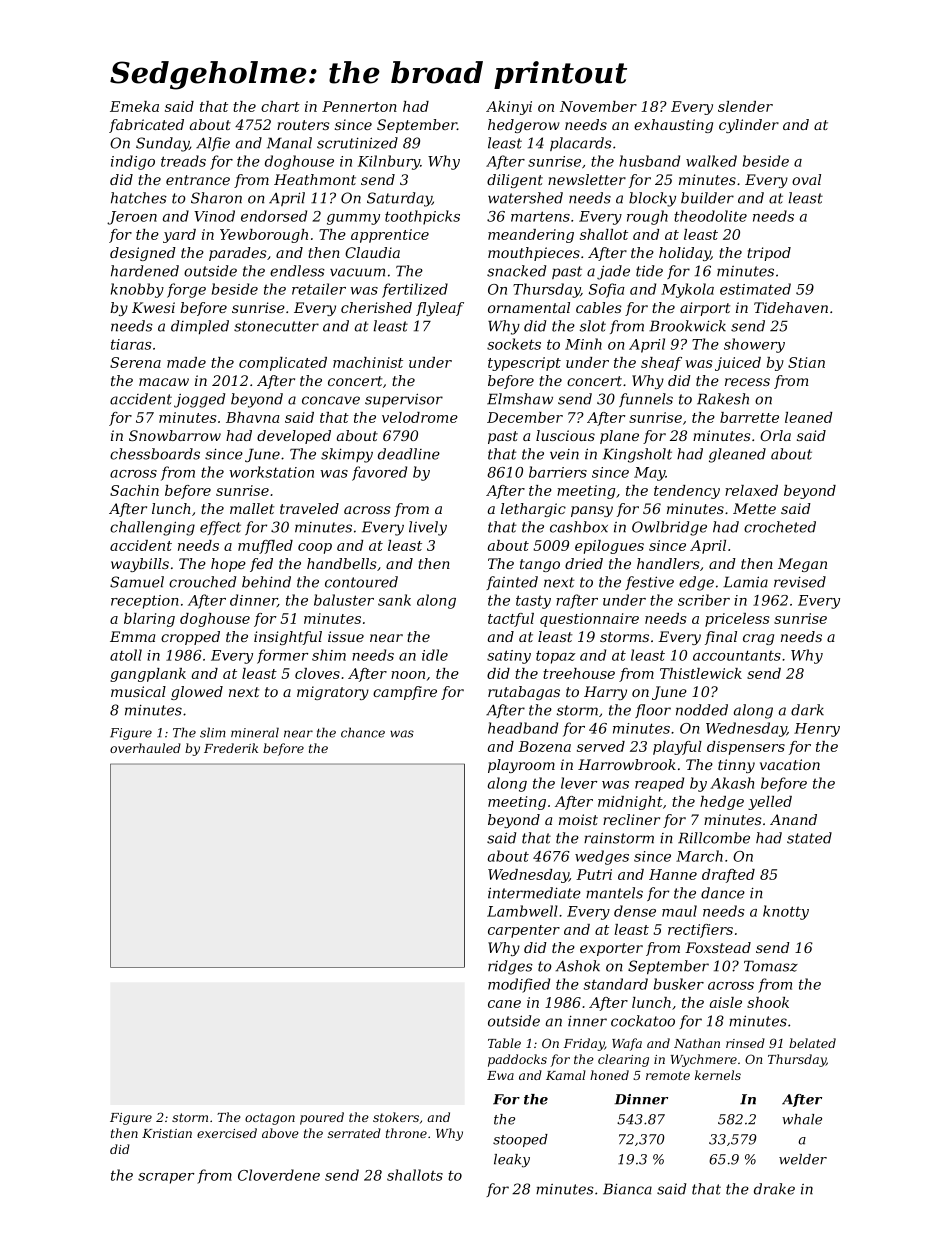 This document has width=952, height=1233. What do you see at coordinates (584, 1044) in the document?
I see `Friday` at bounding box center [584, 1044].
